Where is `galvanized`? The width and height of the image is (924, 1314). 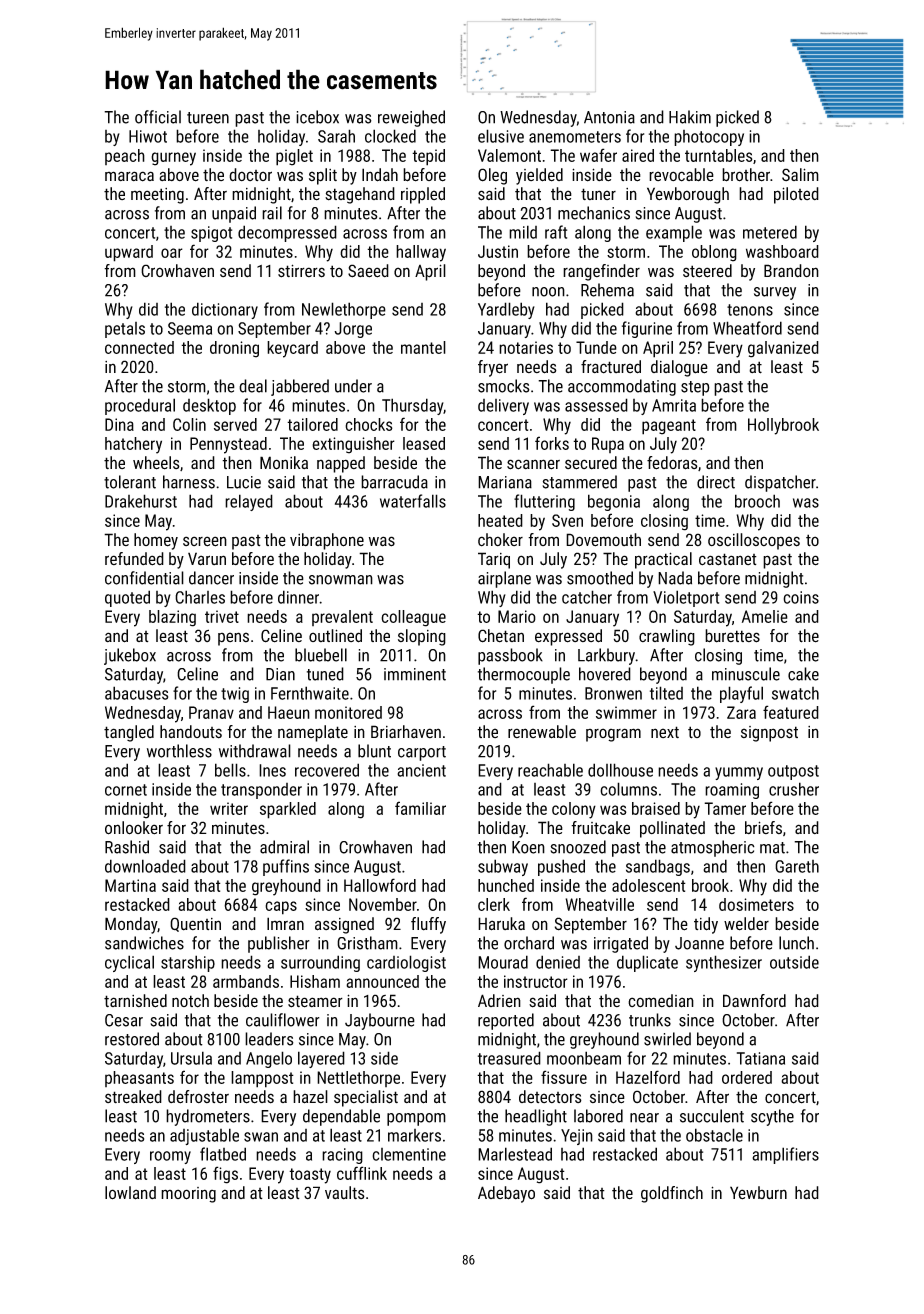 galvanized is located at coordinates (783, 349).
